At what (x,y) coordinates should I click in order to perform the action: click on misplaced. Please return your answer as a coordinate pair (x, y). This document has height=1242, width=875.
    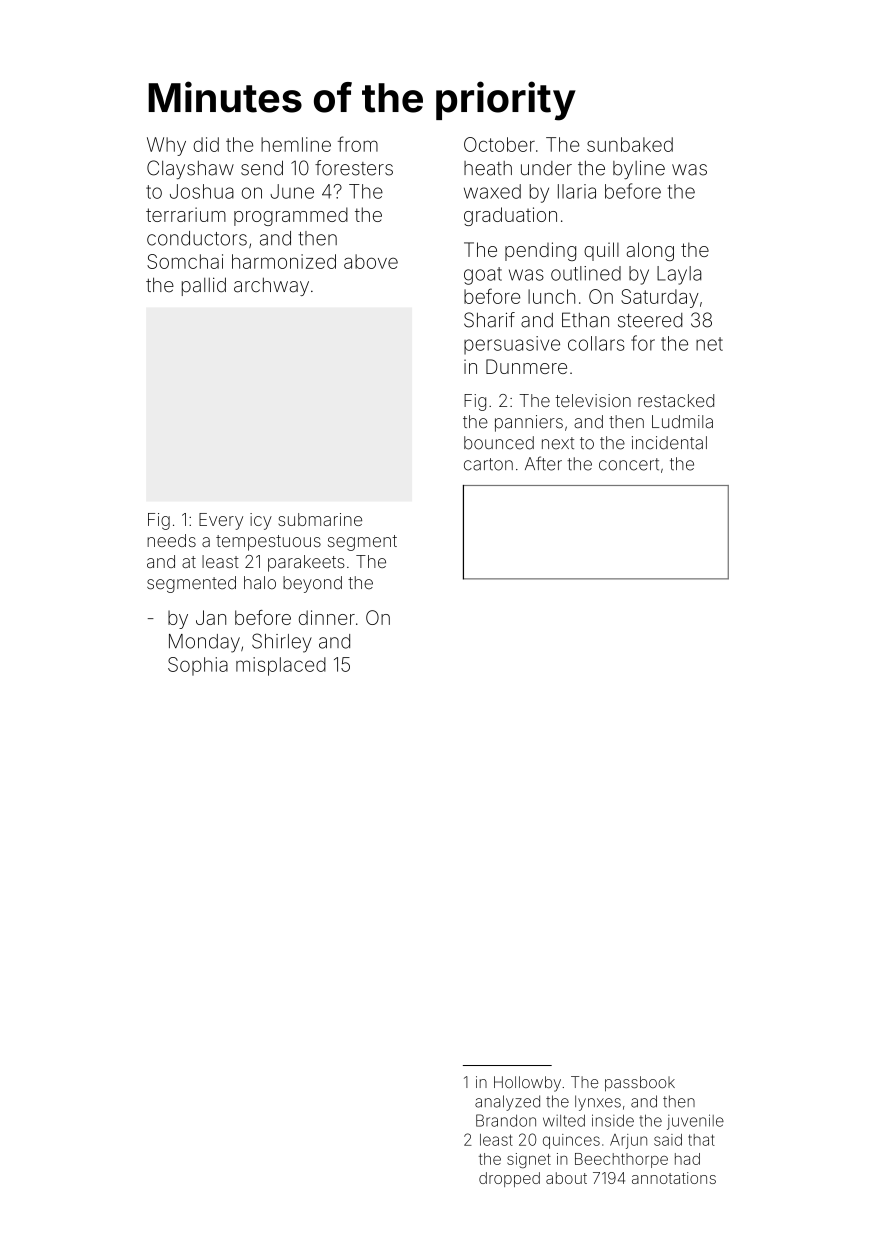
    Looking at the image, I should click on (281, 666).
